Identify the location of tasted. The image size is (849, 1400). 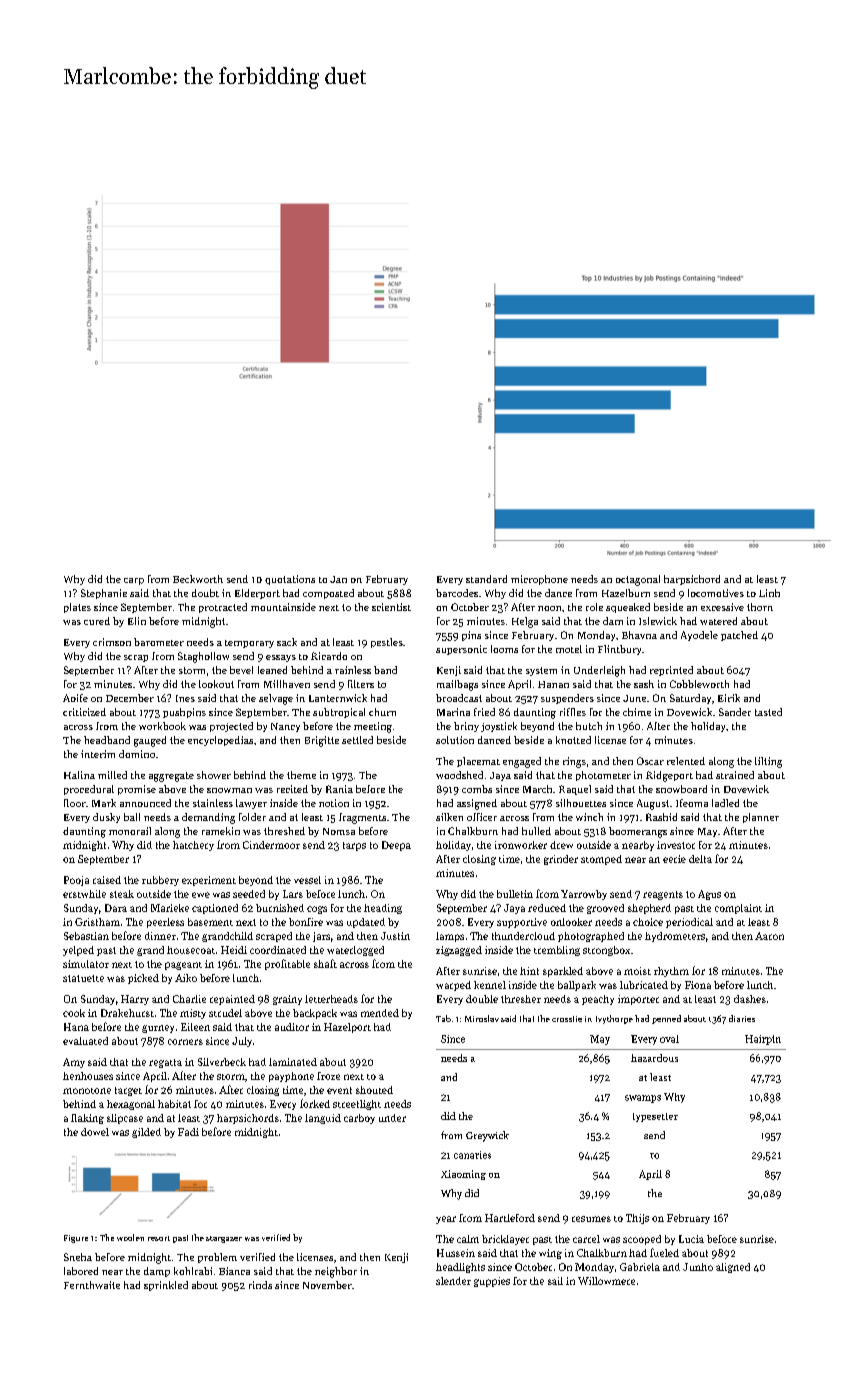
(768, 712).
